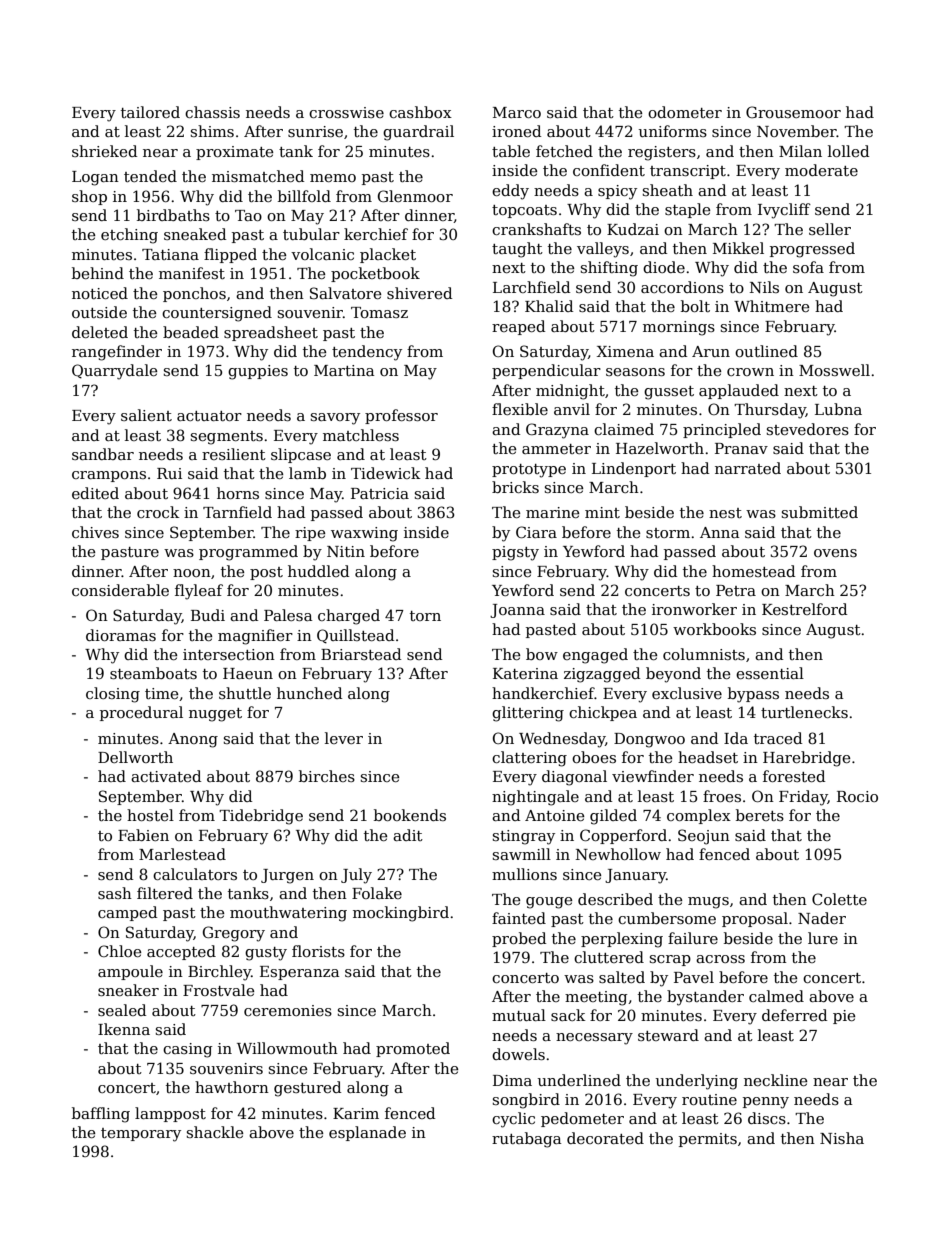 Image resolution: width=952 pixels, height=1233 pixels. Describe the element at coordinates (776, 1080) in the page. I see `neckline` at that location.
